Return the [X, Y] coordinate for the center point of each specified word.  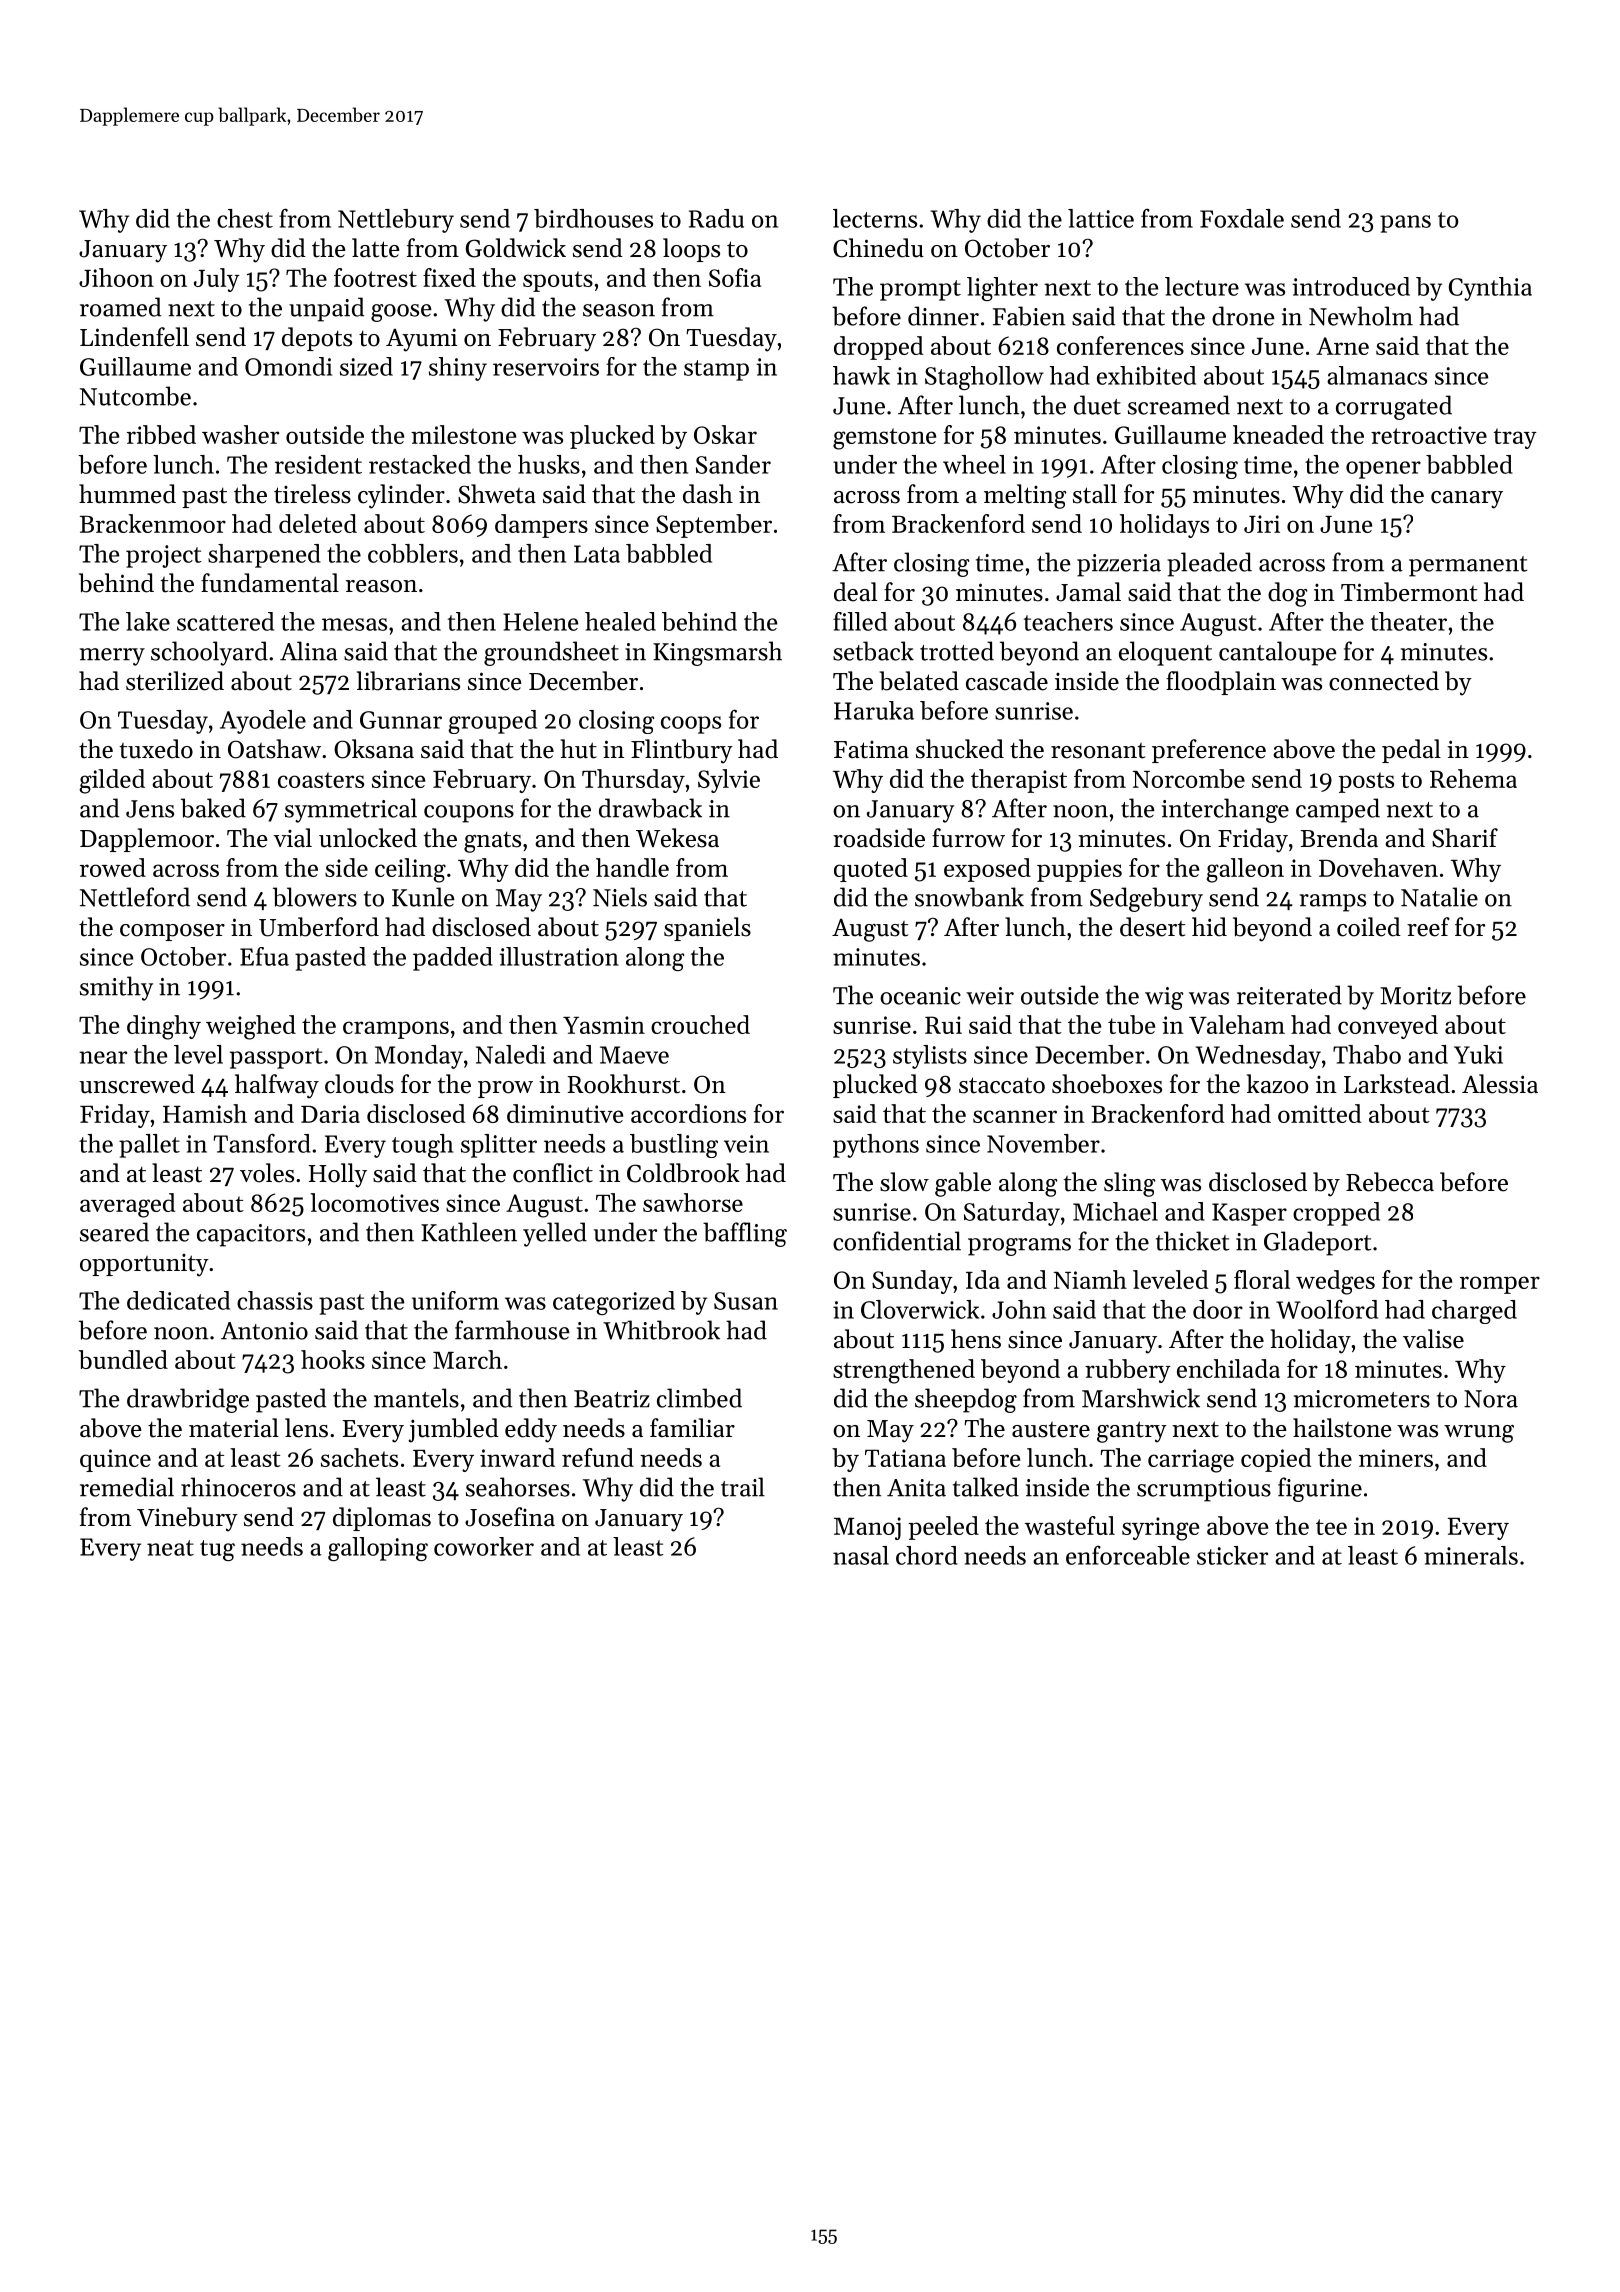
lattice [1101, 218]
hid [1209, 927]
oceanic [920, 996]
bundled [123, 1359]
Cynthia [1490, 289]
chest [245, 218]
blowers [315, 897]
